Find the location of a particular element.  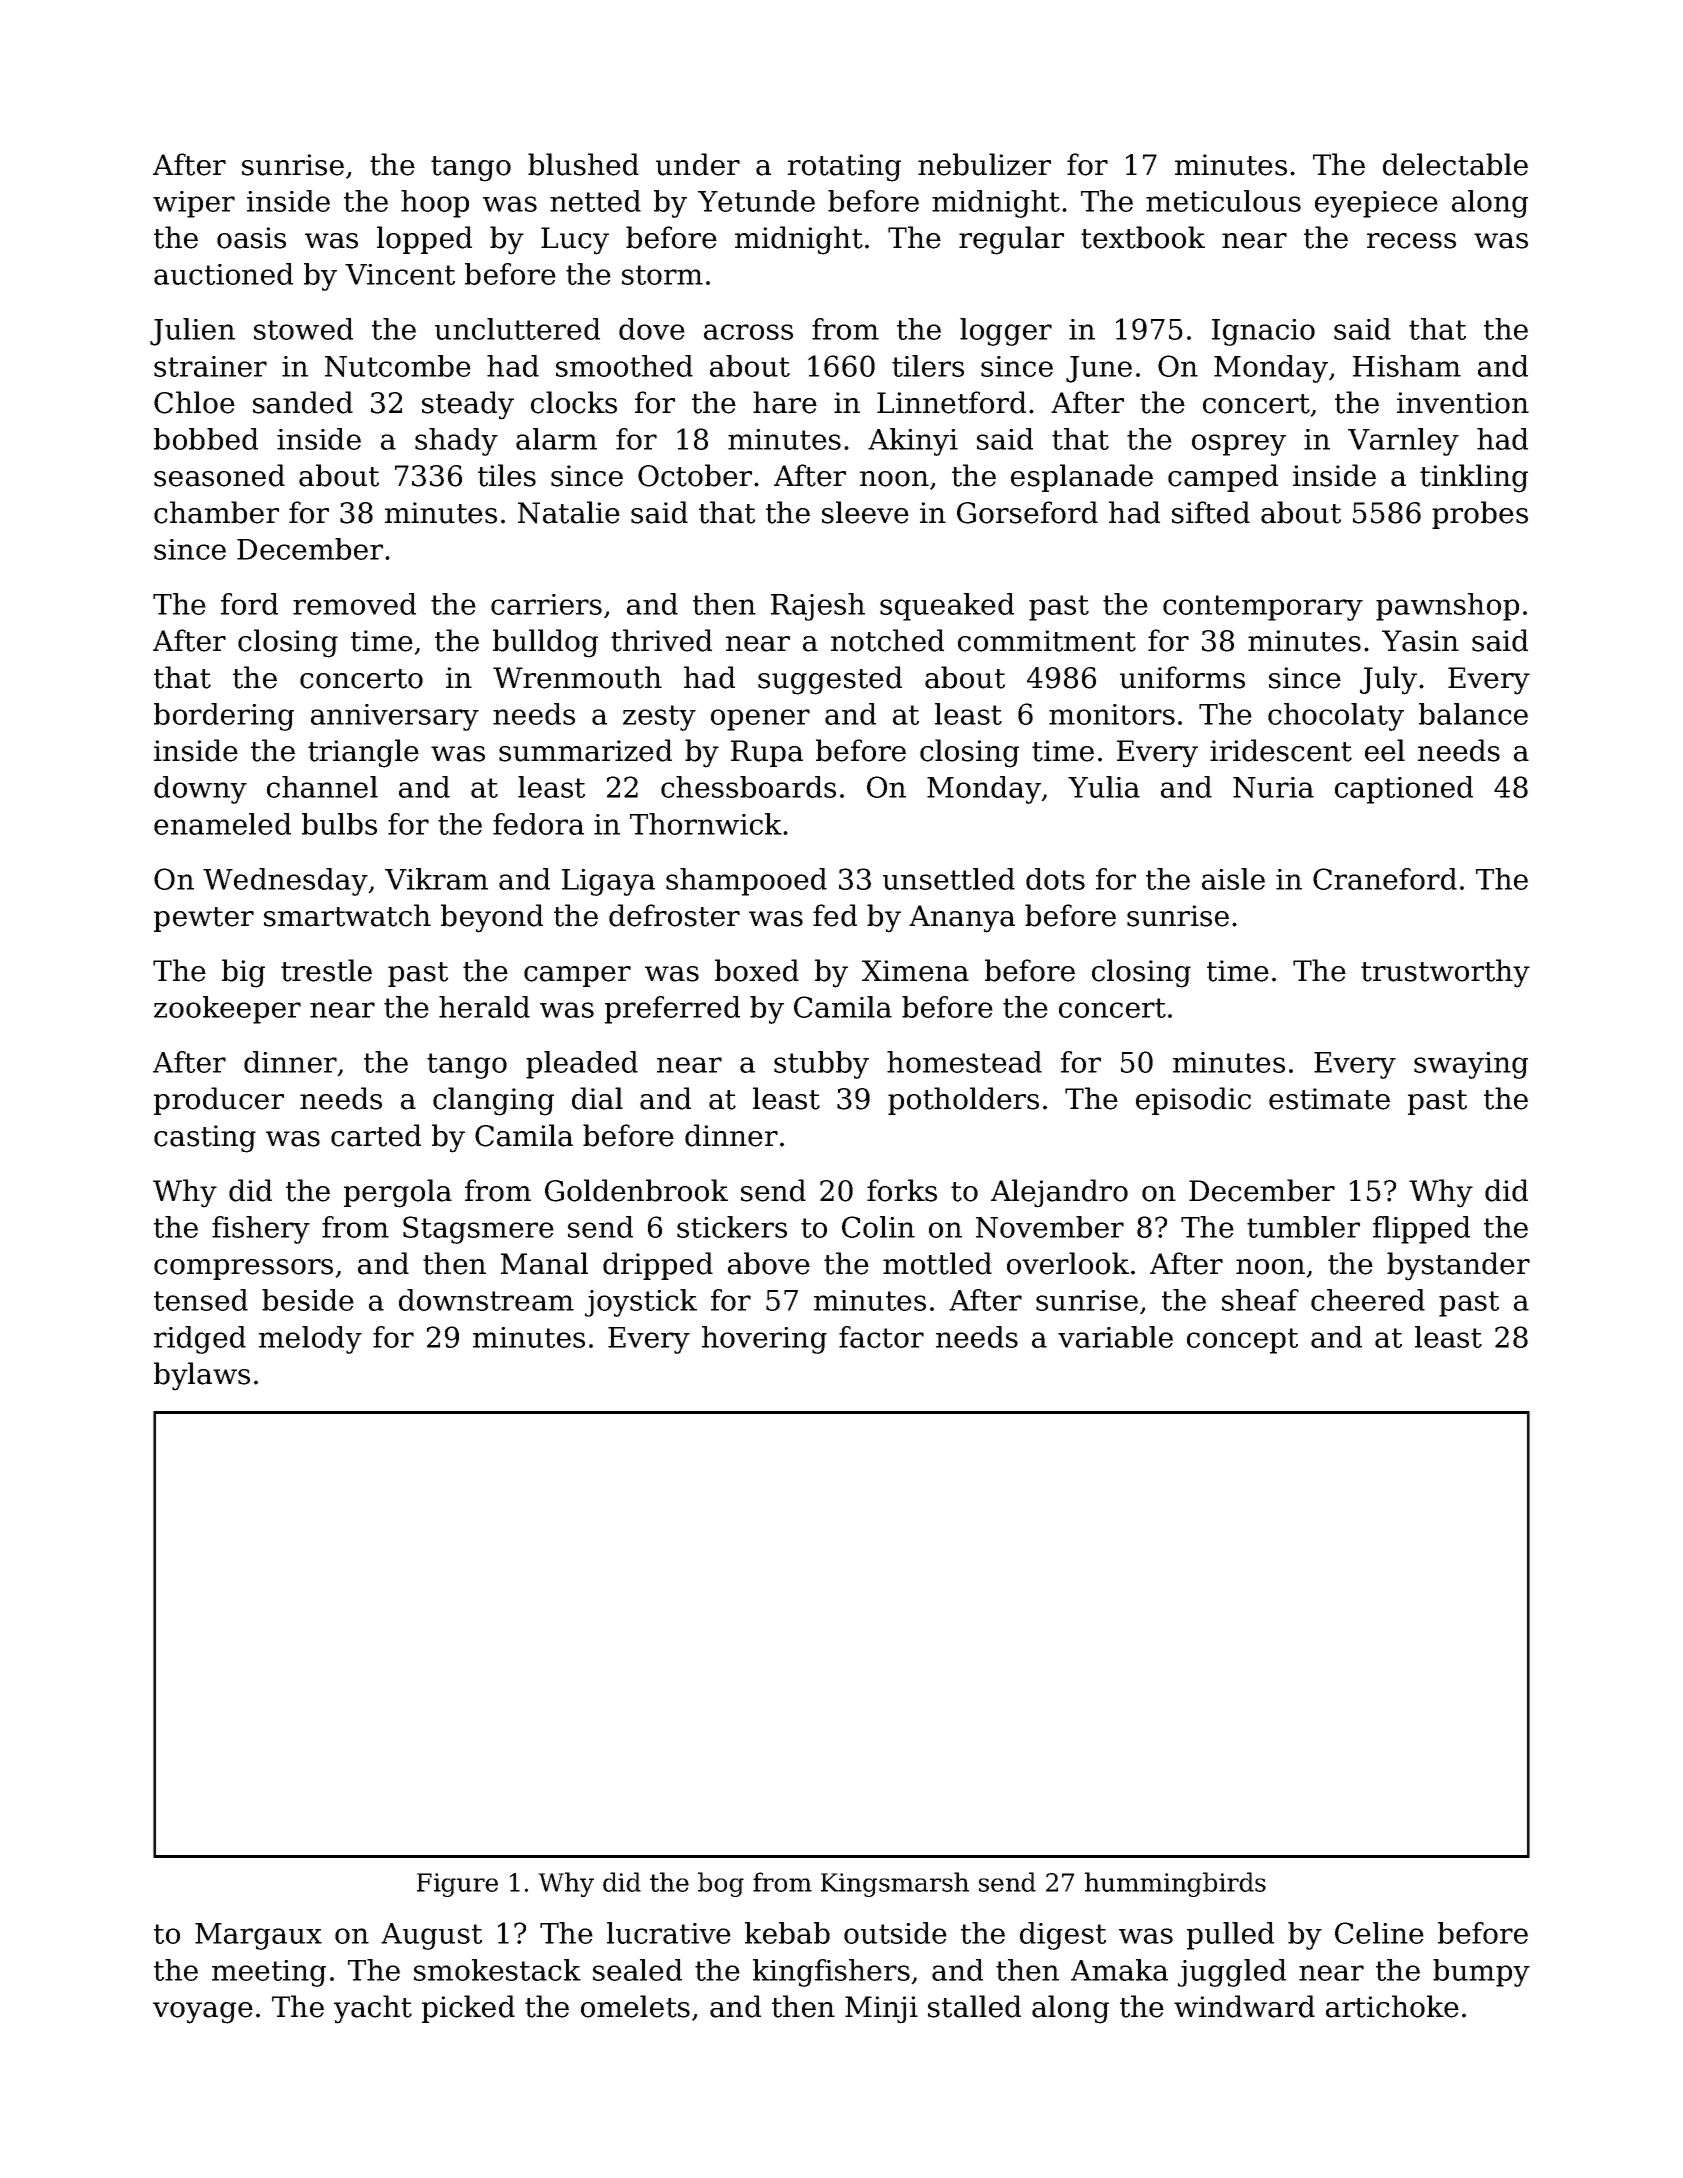

bog is located at coordinates (721, 1884).
